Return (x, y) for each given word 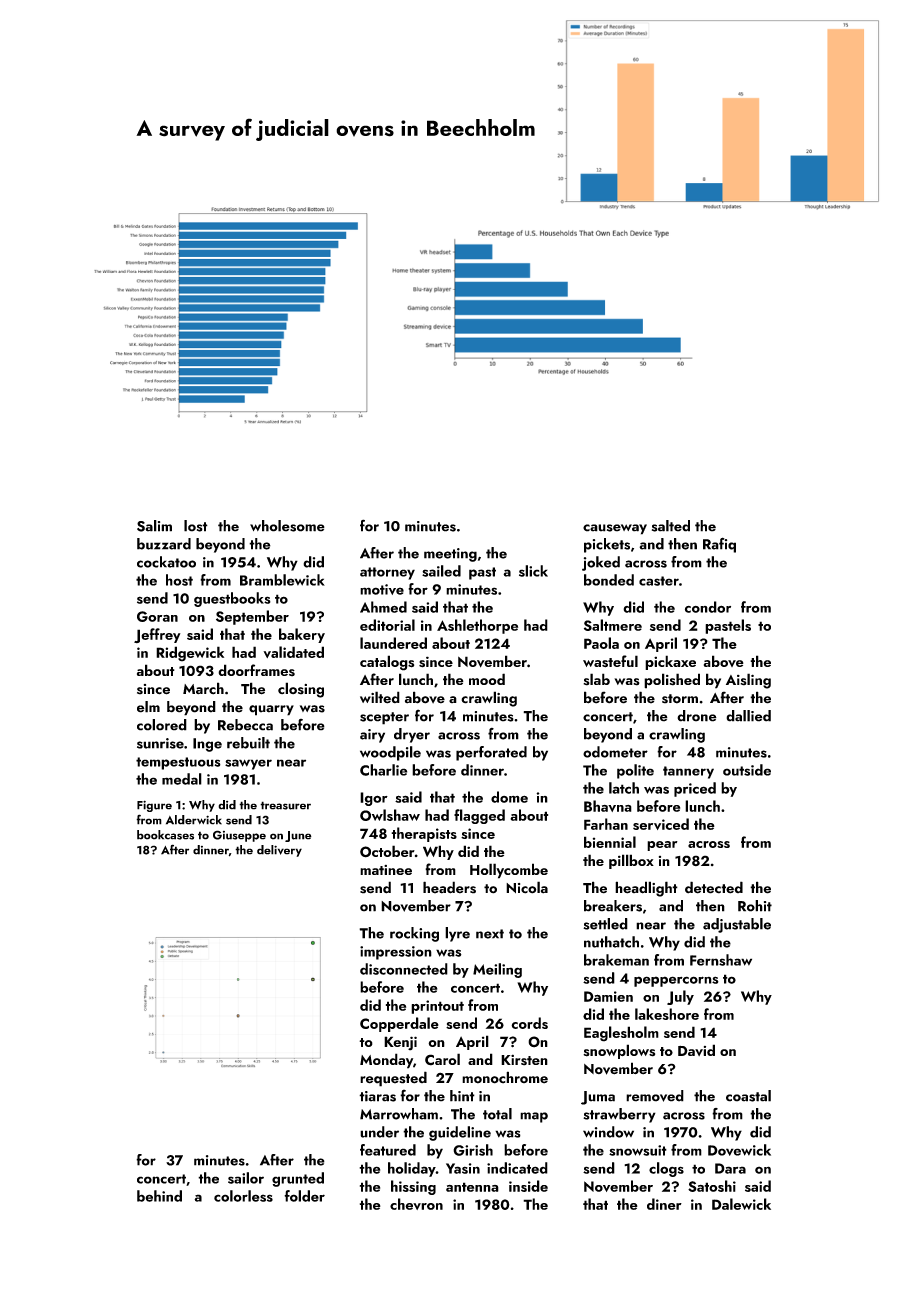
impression (396, 953)
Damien (608, 996)
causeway (615, 529)
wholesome (287, 526)
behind (159, 1196)
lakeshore (667, 1014)
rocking (414, 934)
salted (671, 526)
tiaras (377, 1096)
